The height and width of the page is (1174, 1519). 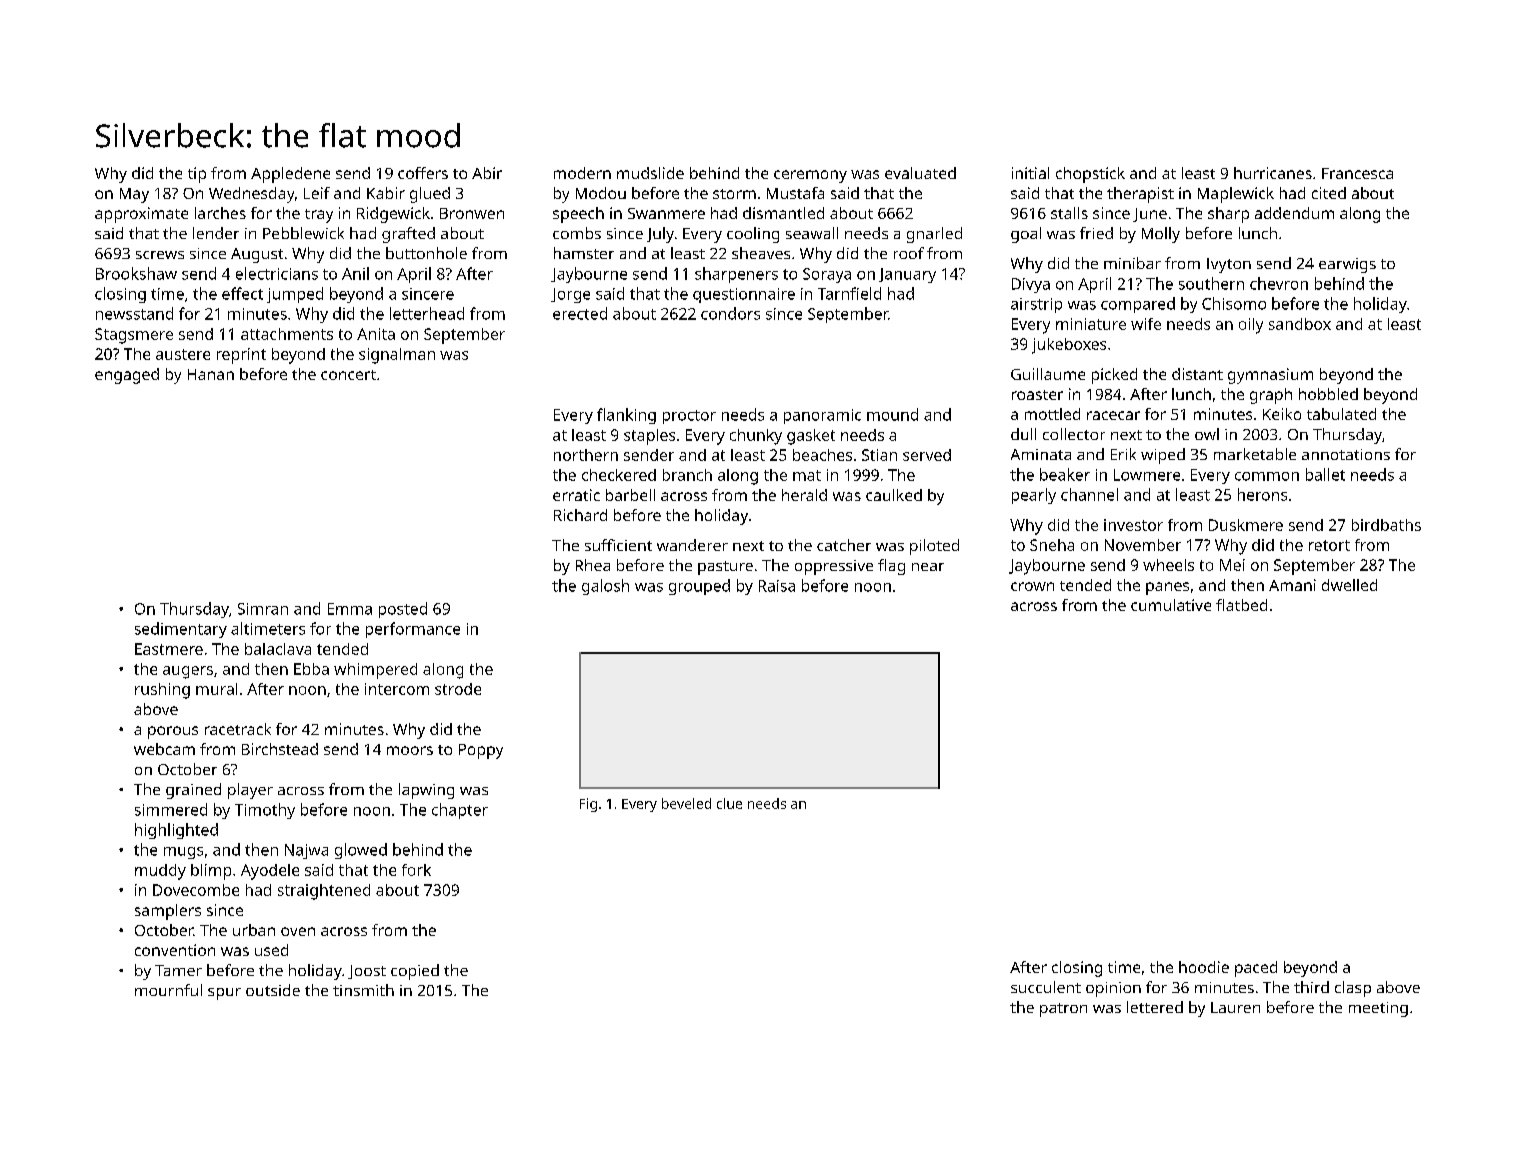 What do you see at coordinates (1155, 1007) in the page?
I see `lettered` at bounding box center [1155, 1007].
